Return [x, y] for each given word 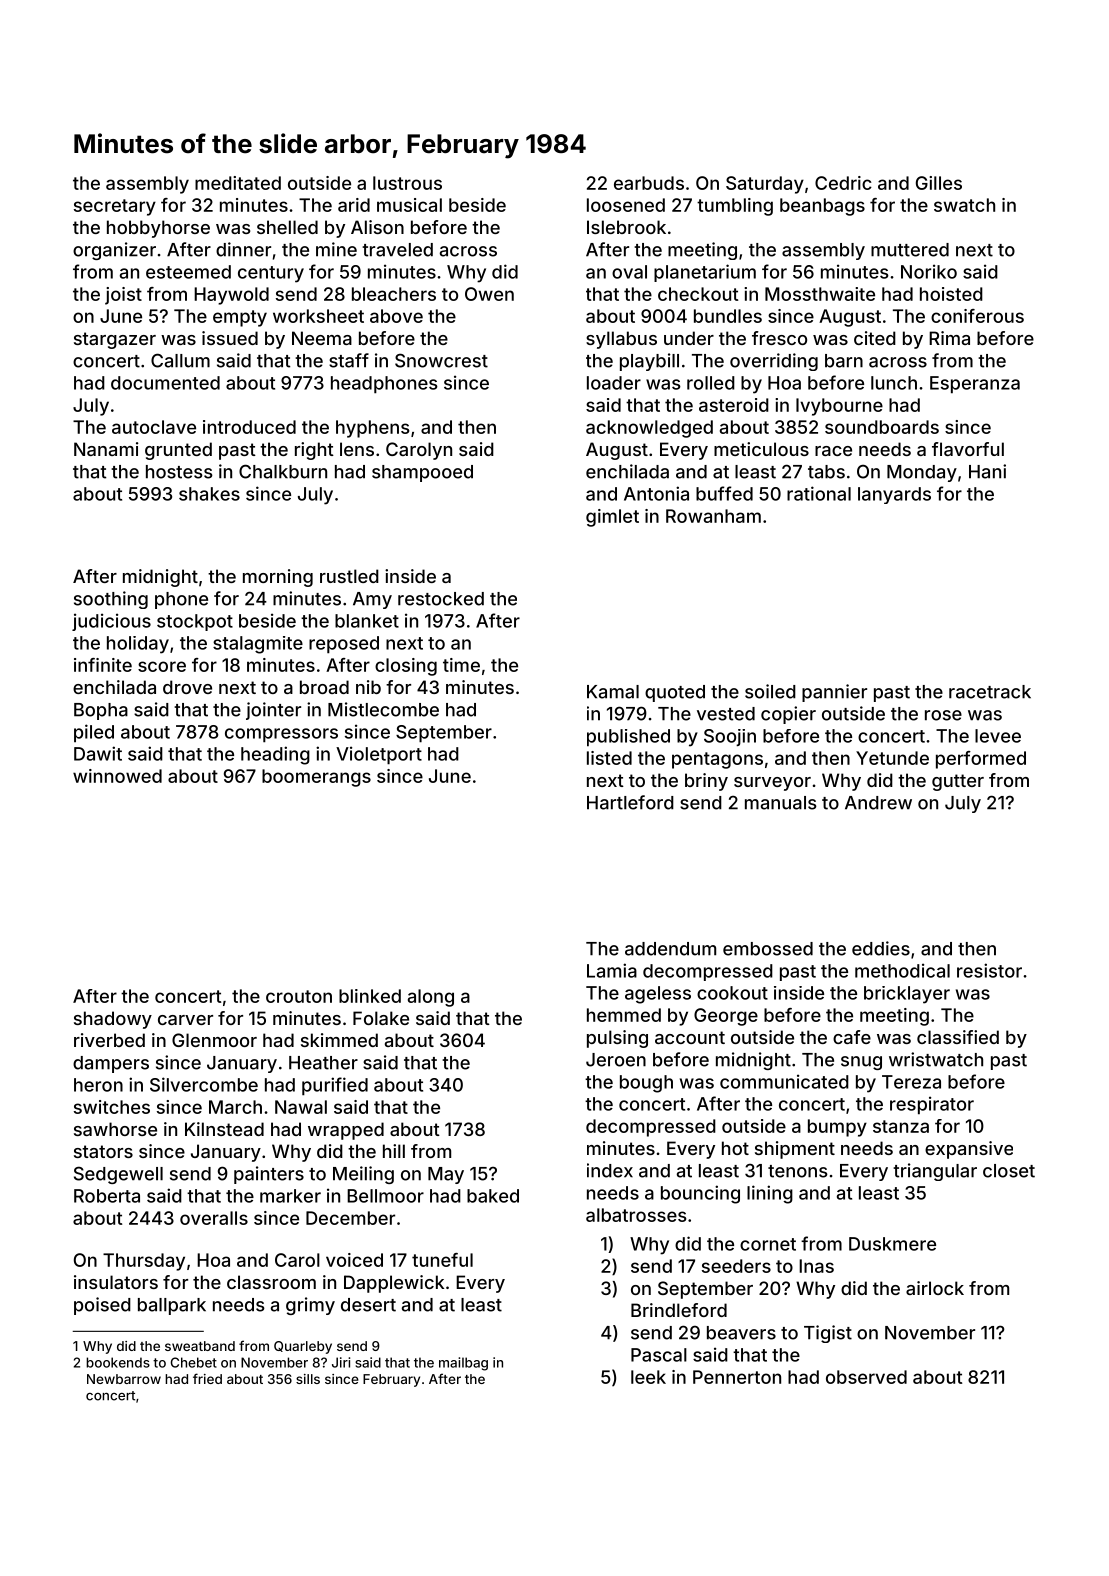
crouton [299, 996]
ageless [658, 995]
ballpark [172, 1306]
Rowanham [713, 516]
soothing [111, 600]
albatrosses [636, 1215]
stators [103, 1151]
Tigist [828, 1334]
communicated [784, 1081]
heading [275, 755]
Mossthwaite [820, 294]
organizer [114, 251]
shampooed [422, 473]
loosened [626, 205]
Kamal [613, 692]
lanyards [894, 495]
